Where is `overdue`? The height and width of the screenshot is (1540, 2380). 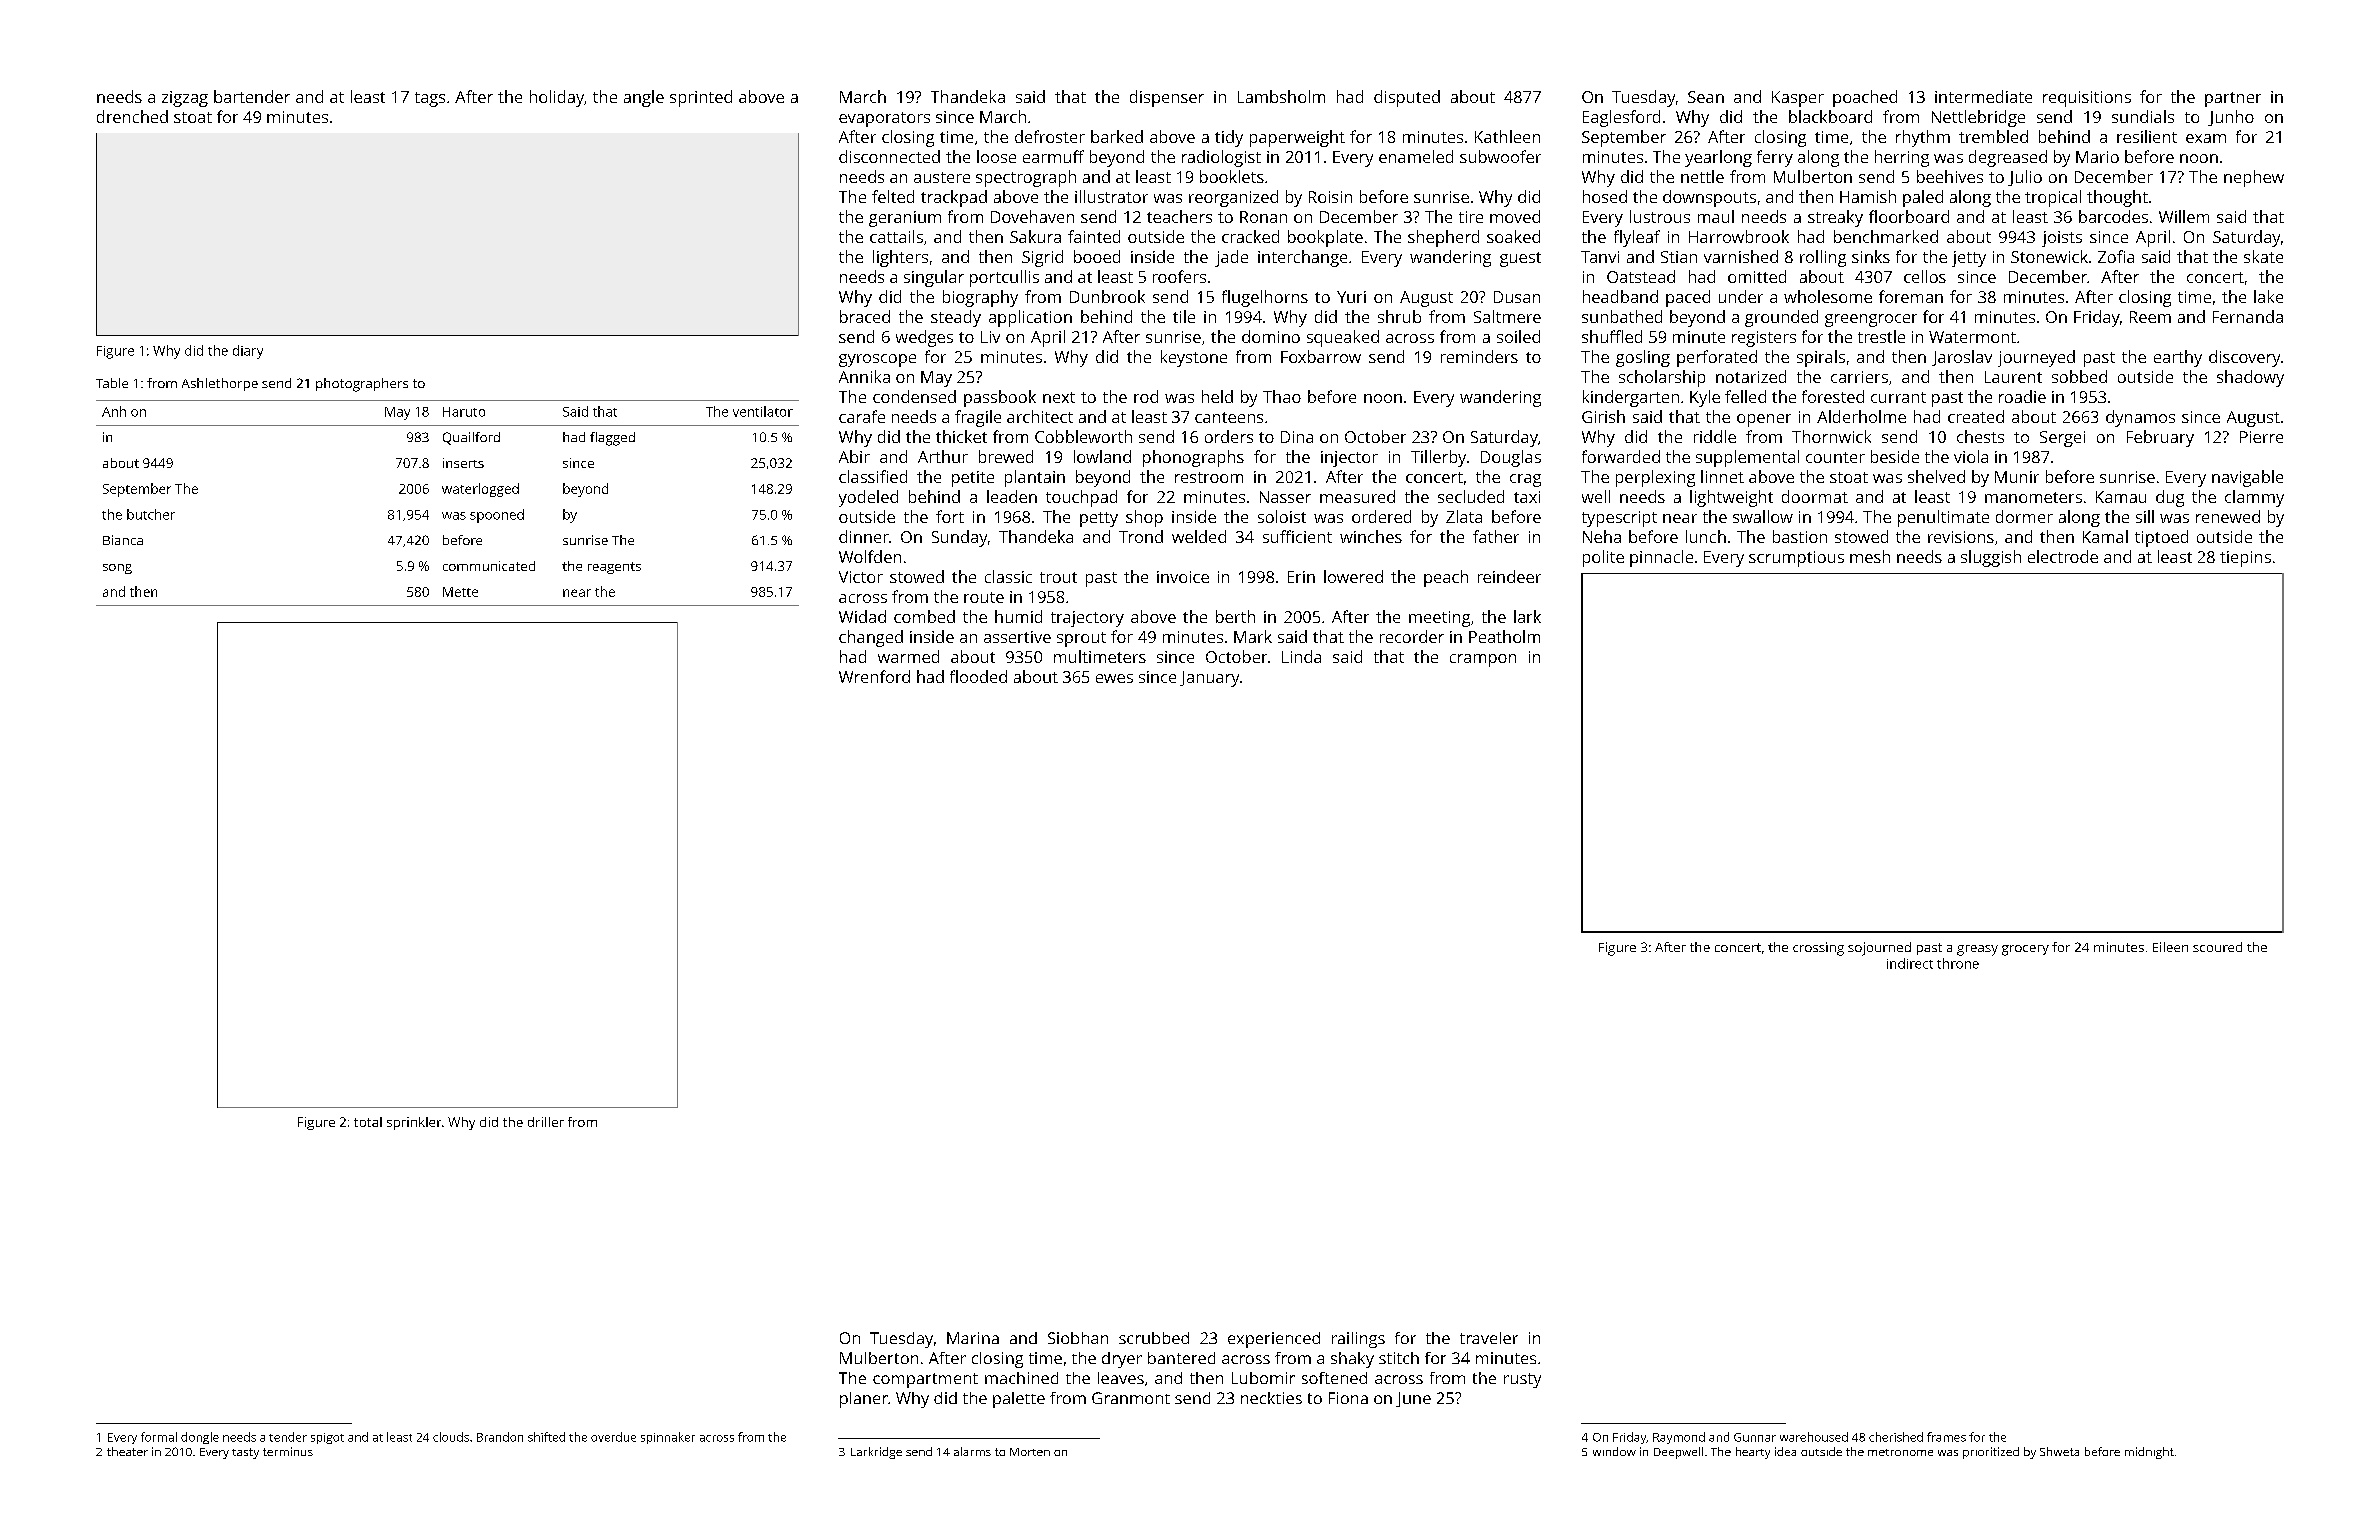
overdue is located at coordinates (613, 1437).
